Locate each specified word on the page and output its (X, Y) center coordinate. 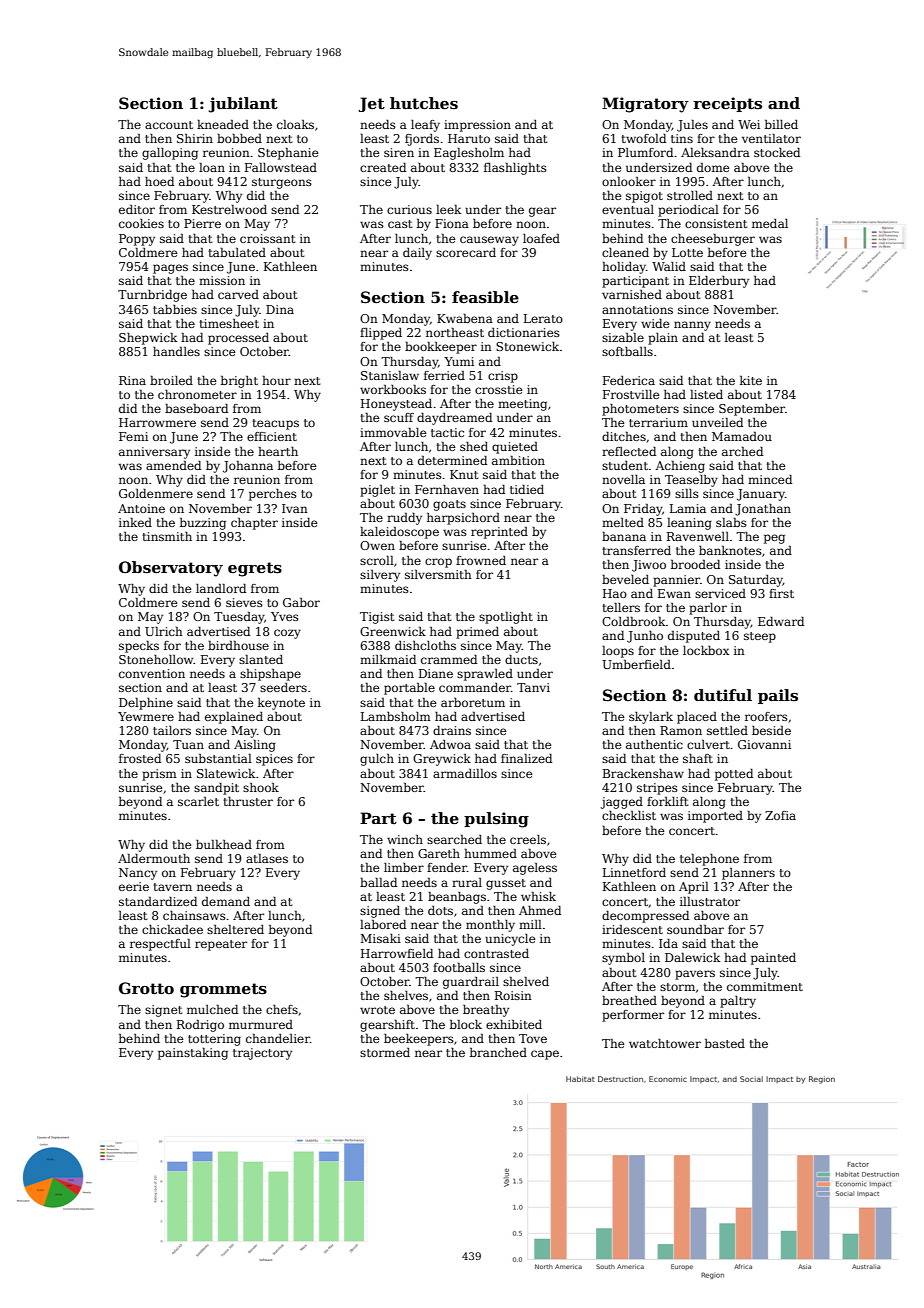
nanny (692, 326)
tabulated (237, 252)
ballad (378, 882)
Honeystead (396, 405)
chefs (282, 1009)
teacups (275, 424)
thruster (248, 801)
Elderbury (719, 282)
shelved (526, 981)
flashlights (515, 169)
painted (773, 959)
